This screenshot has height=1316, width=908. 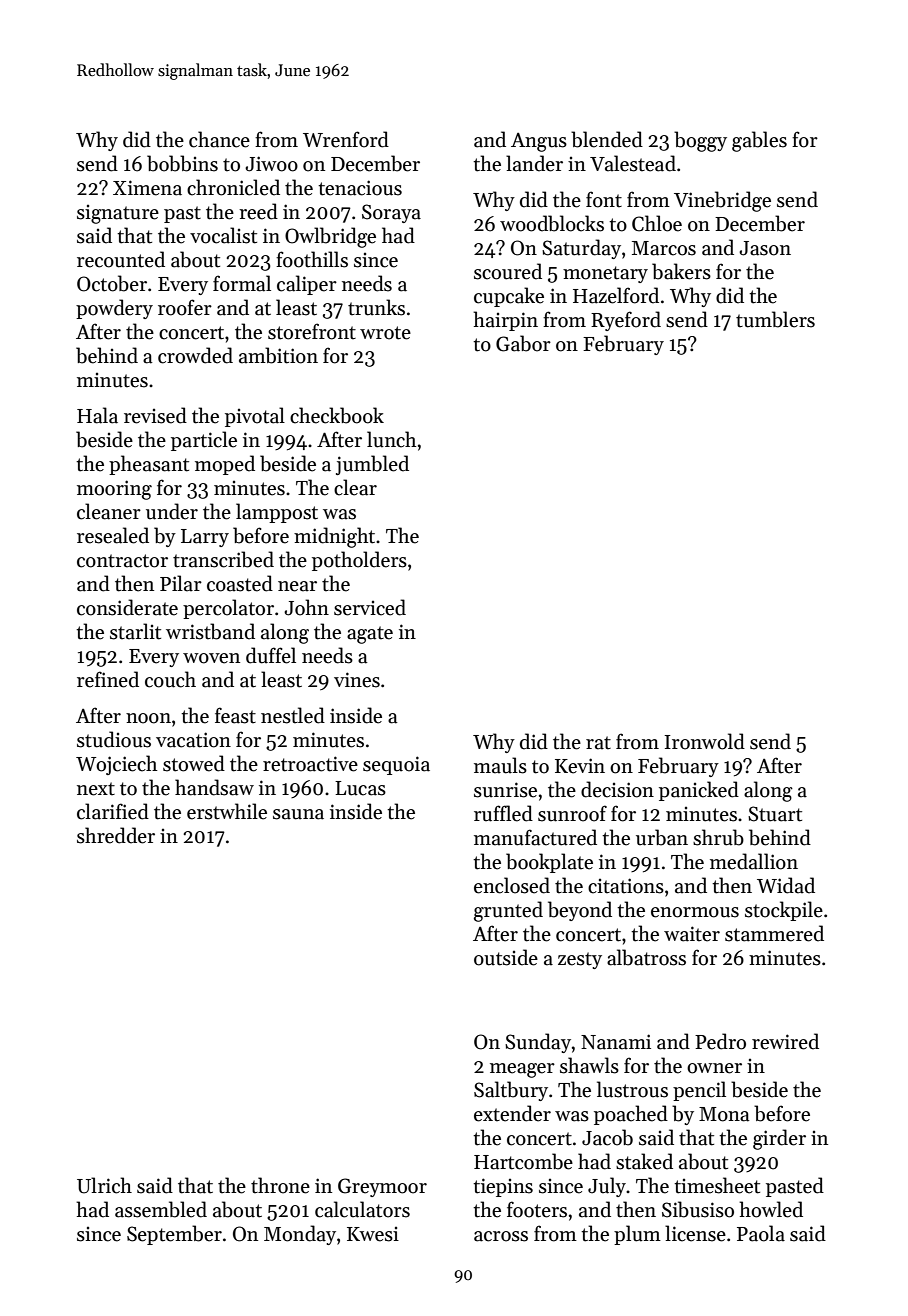 I want to click on medallion, so click(x=754, y=861).
